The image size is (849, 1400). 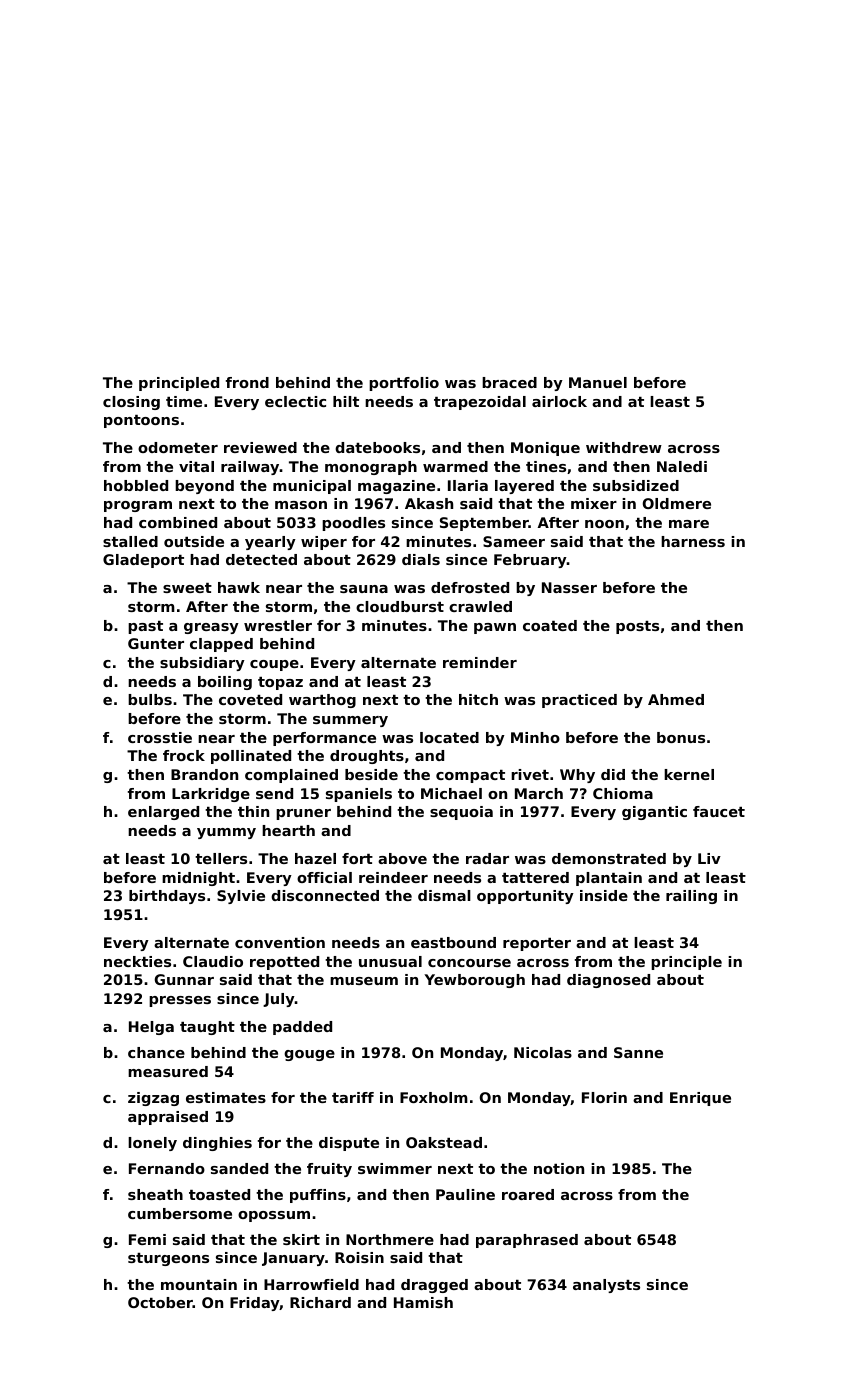 I want to click on Oldmere, so click(x=677, y=503).
